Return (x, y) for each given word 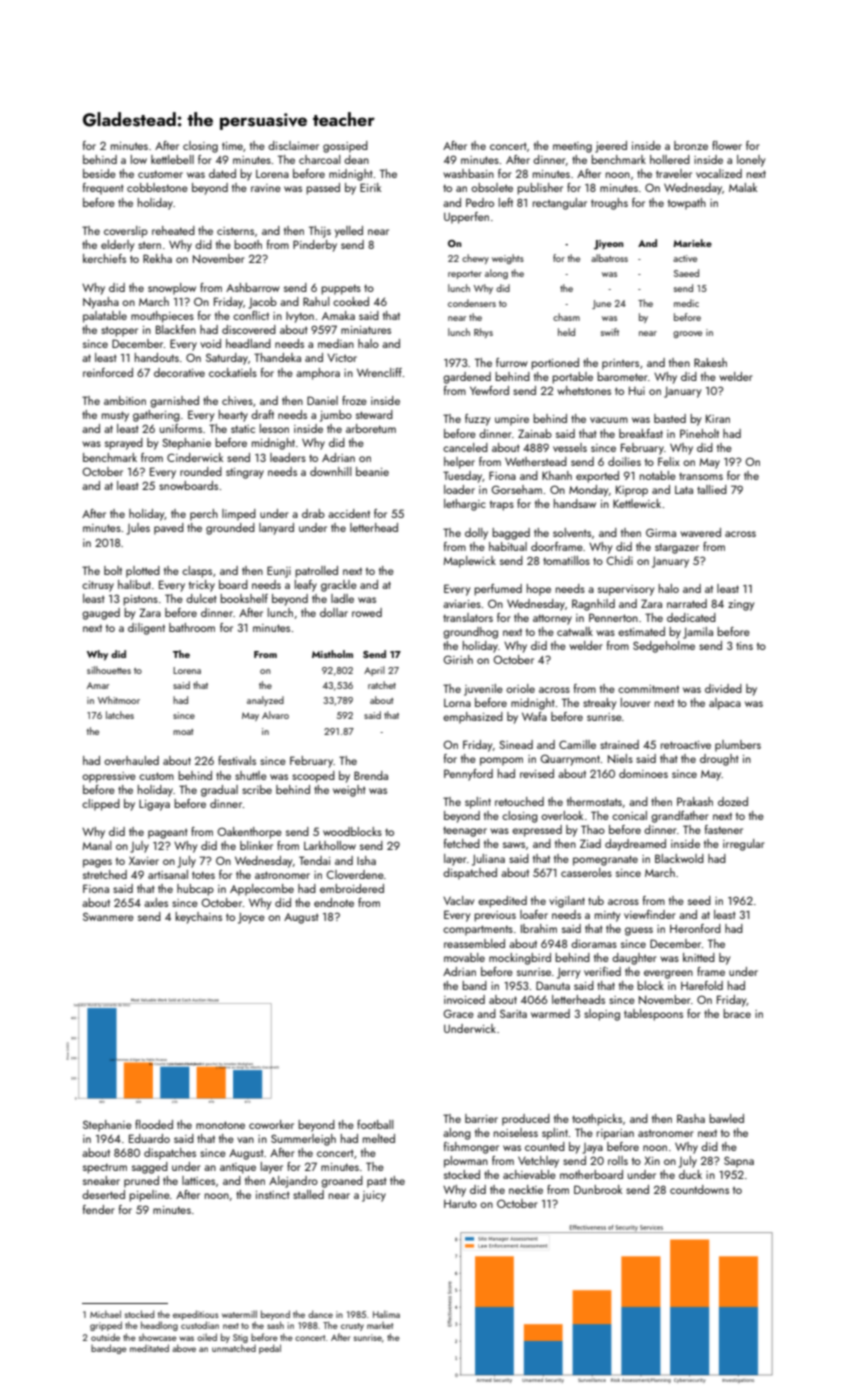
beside (99, 173)
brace (737, 1013)
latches (120, 715)
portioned (555, 364)
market (380, 1325)
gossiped (345, 147)
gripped (106, 1326)
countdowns (699, 1189)
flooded (154, 1124)
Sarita (513, 1013)
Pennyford (468, 775)
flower (727, 145)
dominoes (643, 773)
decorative (179, 372)
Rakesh (710, 362)
